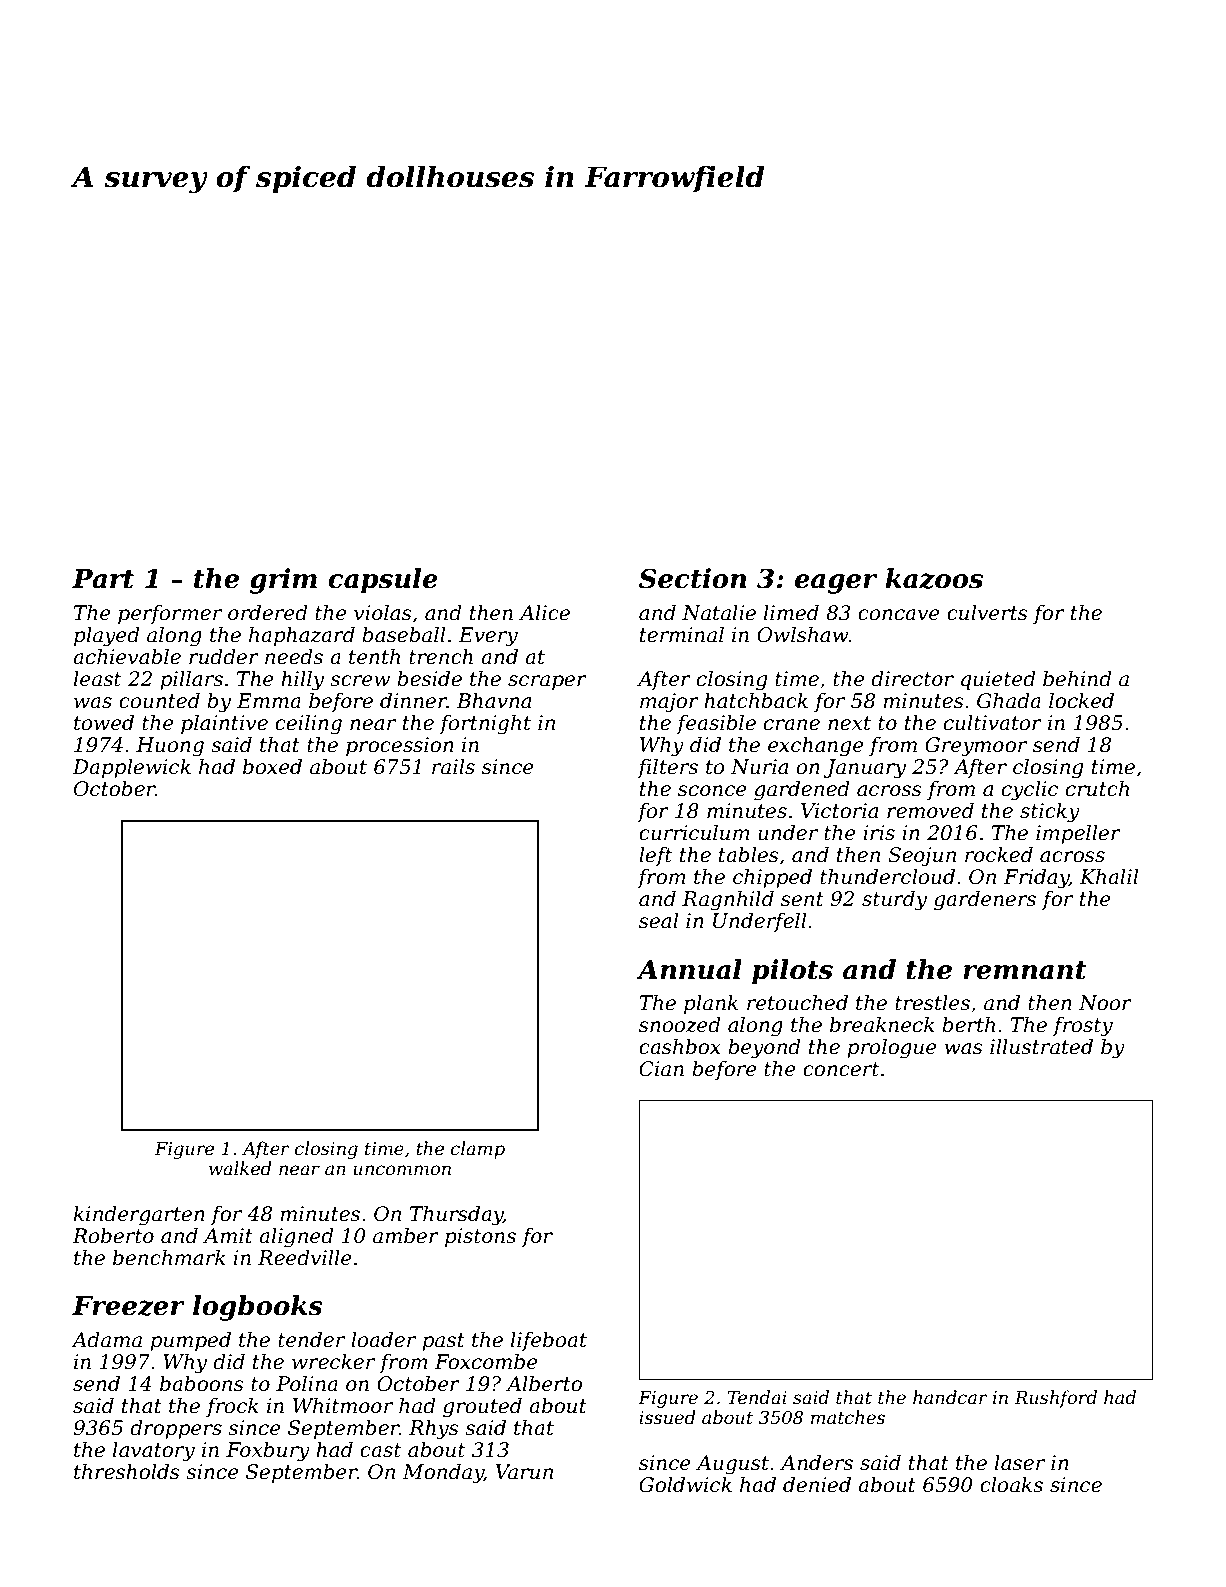  What do you see at coordinates (667, 768) in the image?
I see `filters` at bounding box center [667, 768].
